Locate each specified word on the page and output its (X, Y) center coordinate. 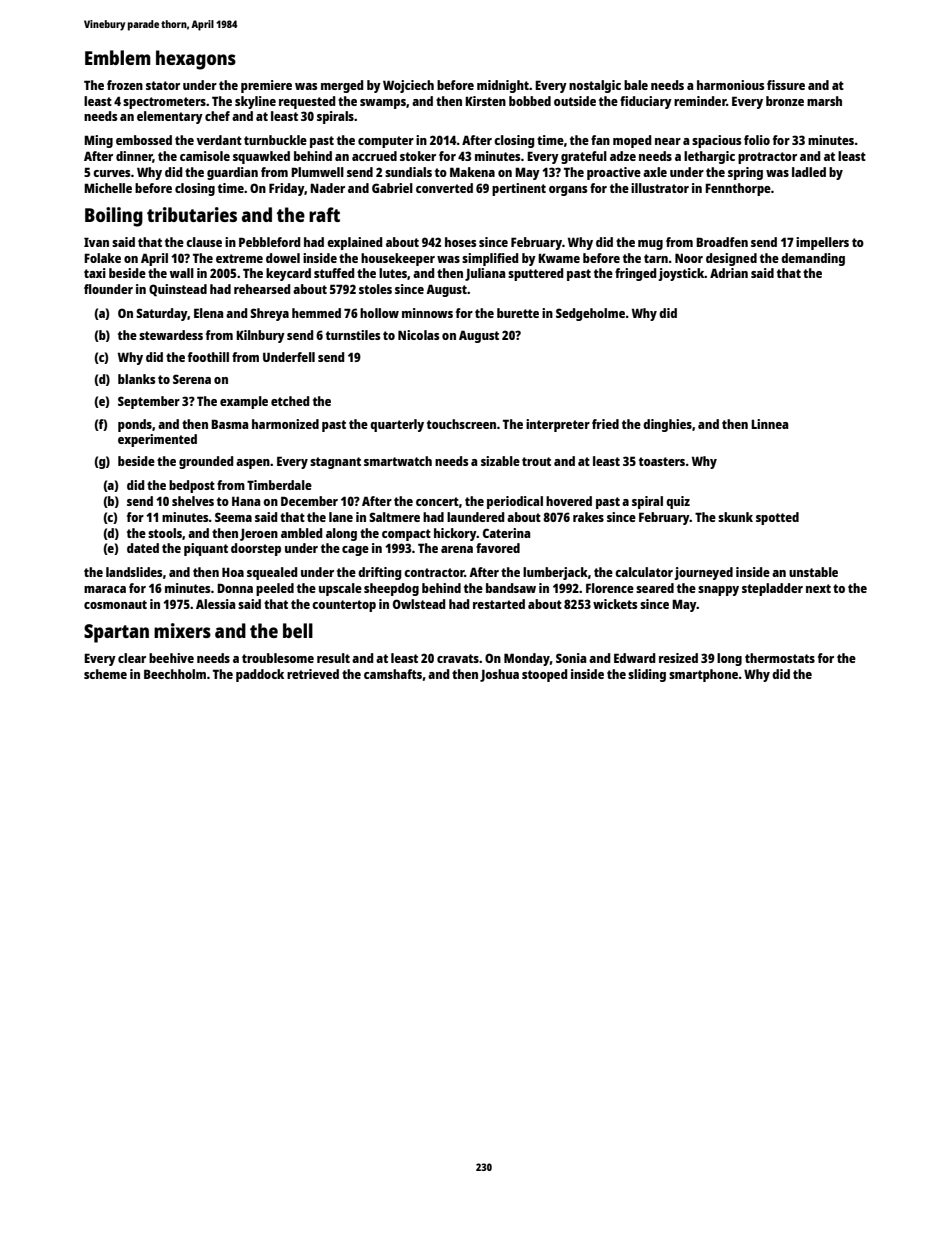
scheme (105, 674)
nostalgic (595, 86)
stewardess (171, 335)
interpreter (558, 425)
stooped (545, 675)
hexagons (196, 60)
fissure (786, 85)
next (818, 588)
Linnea (769, 424)
